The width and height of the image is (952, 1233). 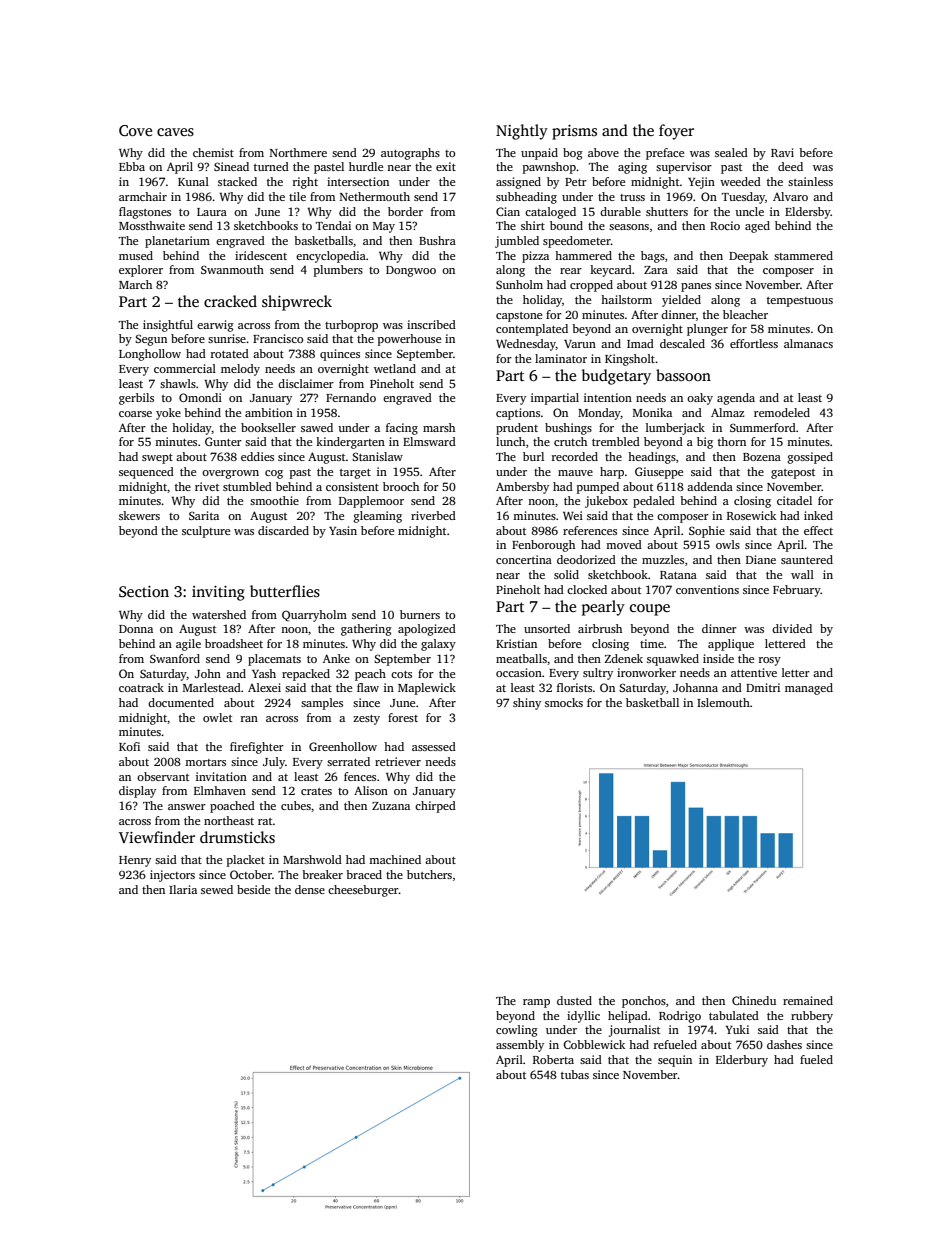 What do you see at coordinates (146, 473) in the image?
I see `sequenced` at bounding box center [146, 473].
